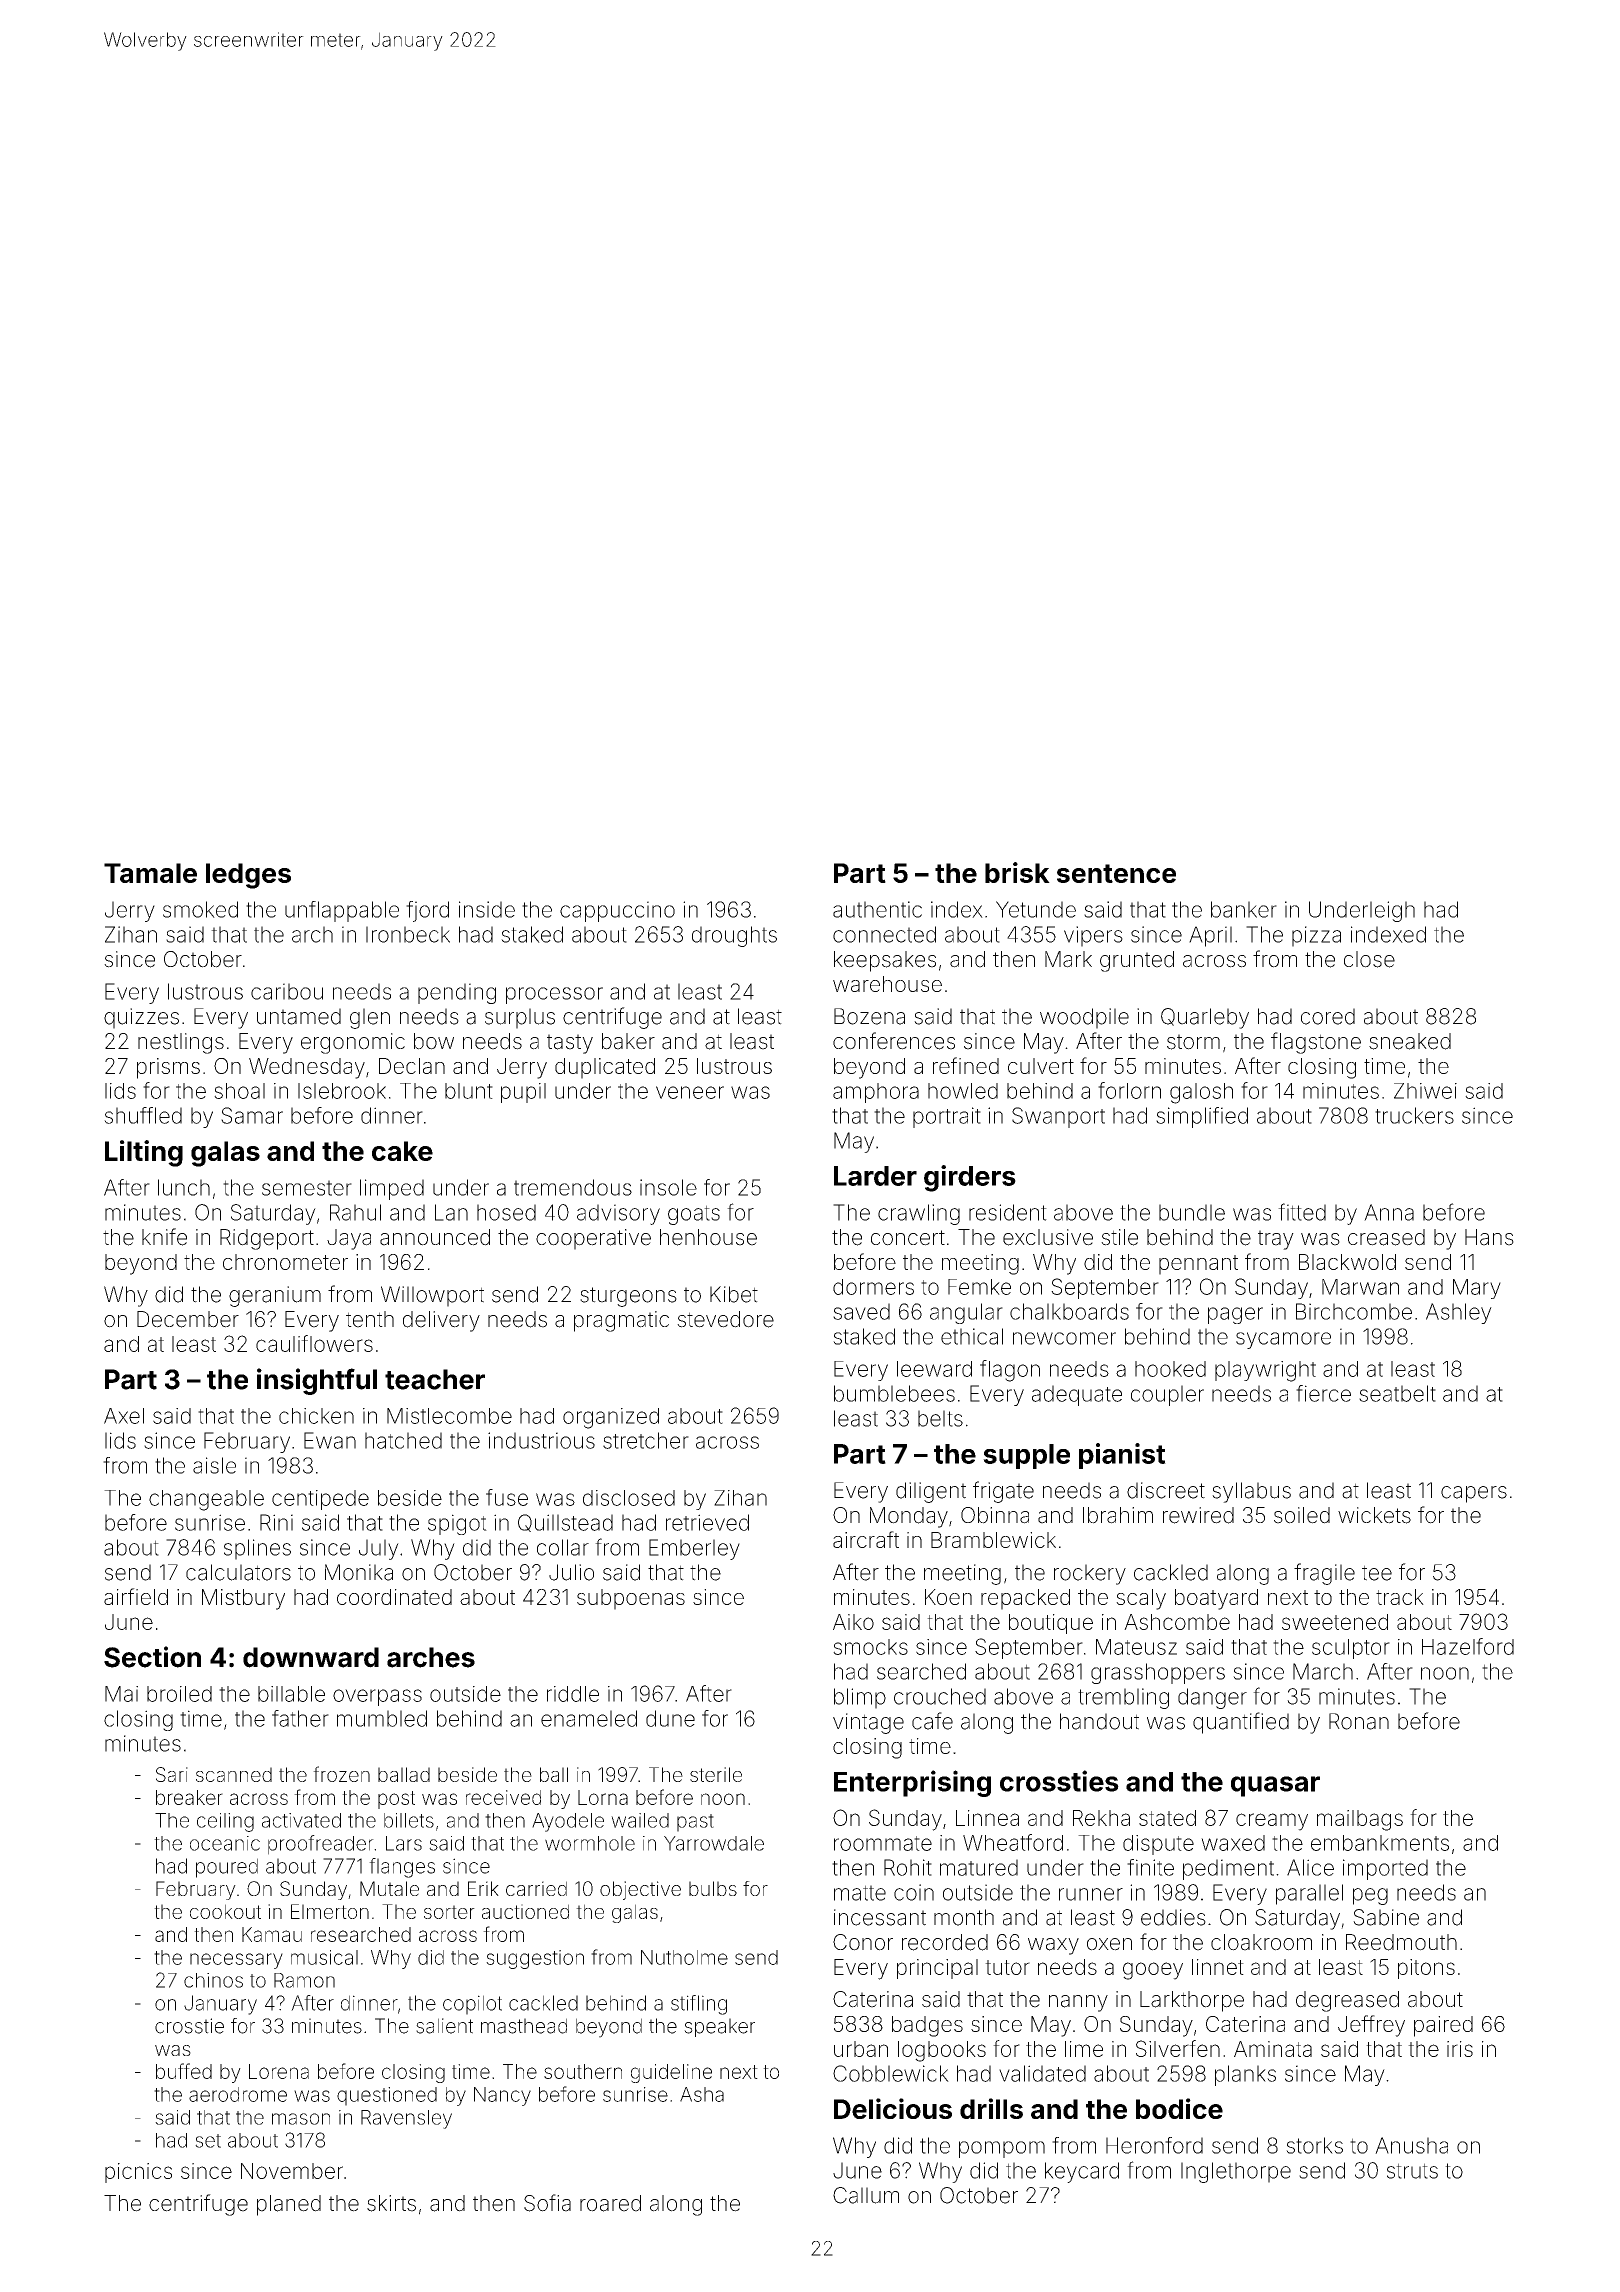 Image resolution: width=1620 pixels, height=2292 pixels. Describe the element at coordinates (908, 1867) in the image. I see `Rohit` at that location.
